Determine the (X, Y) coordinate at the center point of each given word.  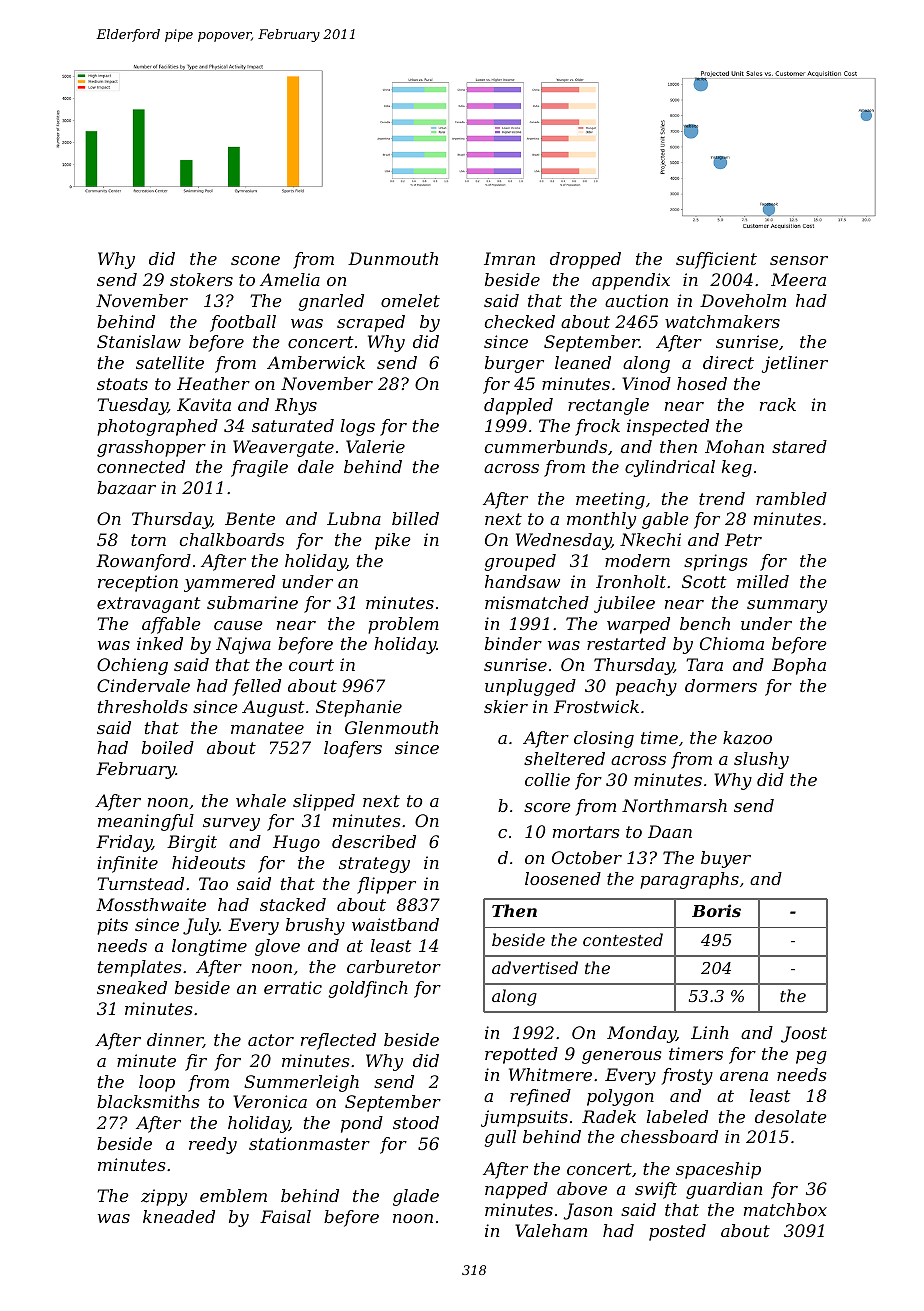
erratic (293, 987)
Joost (804, 1034)
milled (763, 581)
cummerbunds (546, 446)
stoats (122, 384)
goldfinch (368, 989)
